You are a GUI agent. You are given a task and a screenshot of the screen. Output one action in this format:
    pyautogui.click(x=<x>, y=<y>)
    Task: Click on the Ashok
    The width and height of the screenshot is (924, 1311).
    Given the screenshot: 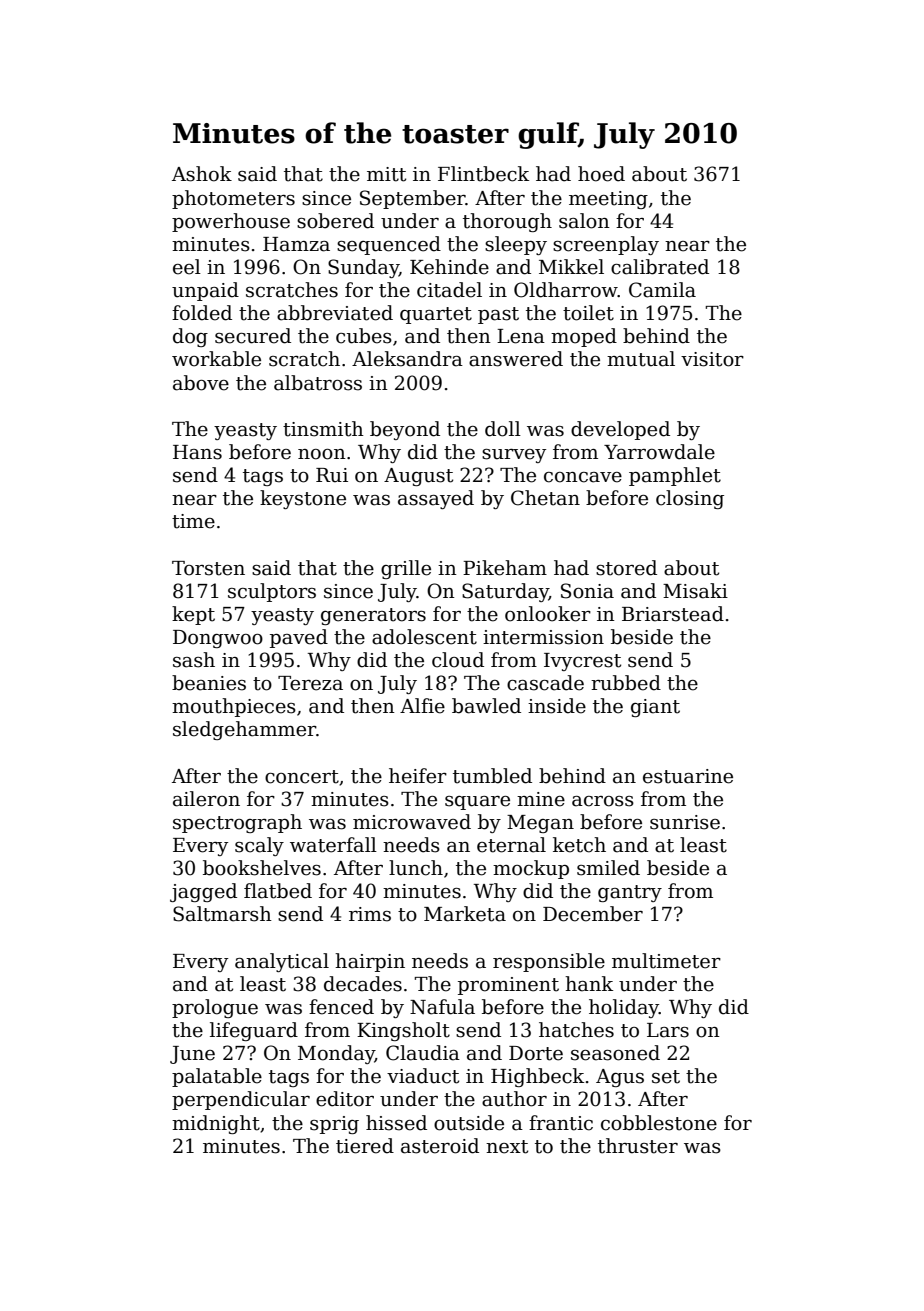 What is the action you would take?
    pyautogui.click(x=202, y=174)
